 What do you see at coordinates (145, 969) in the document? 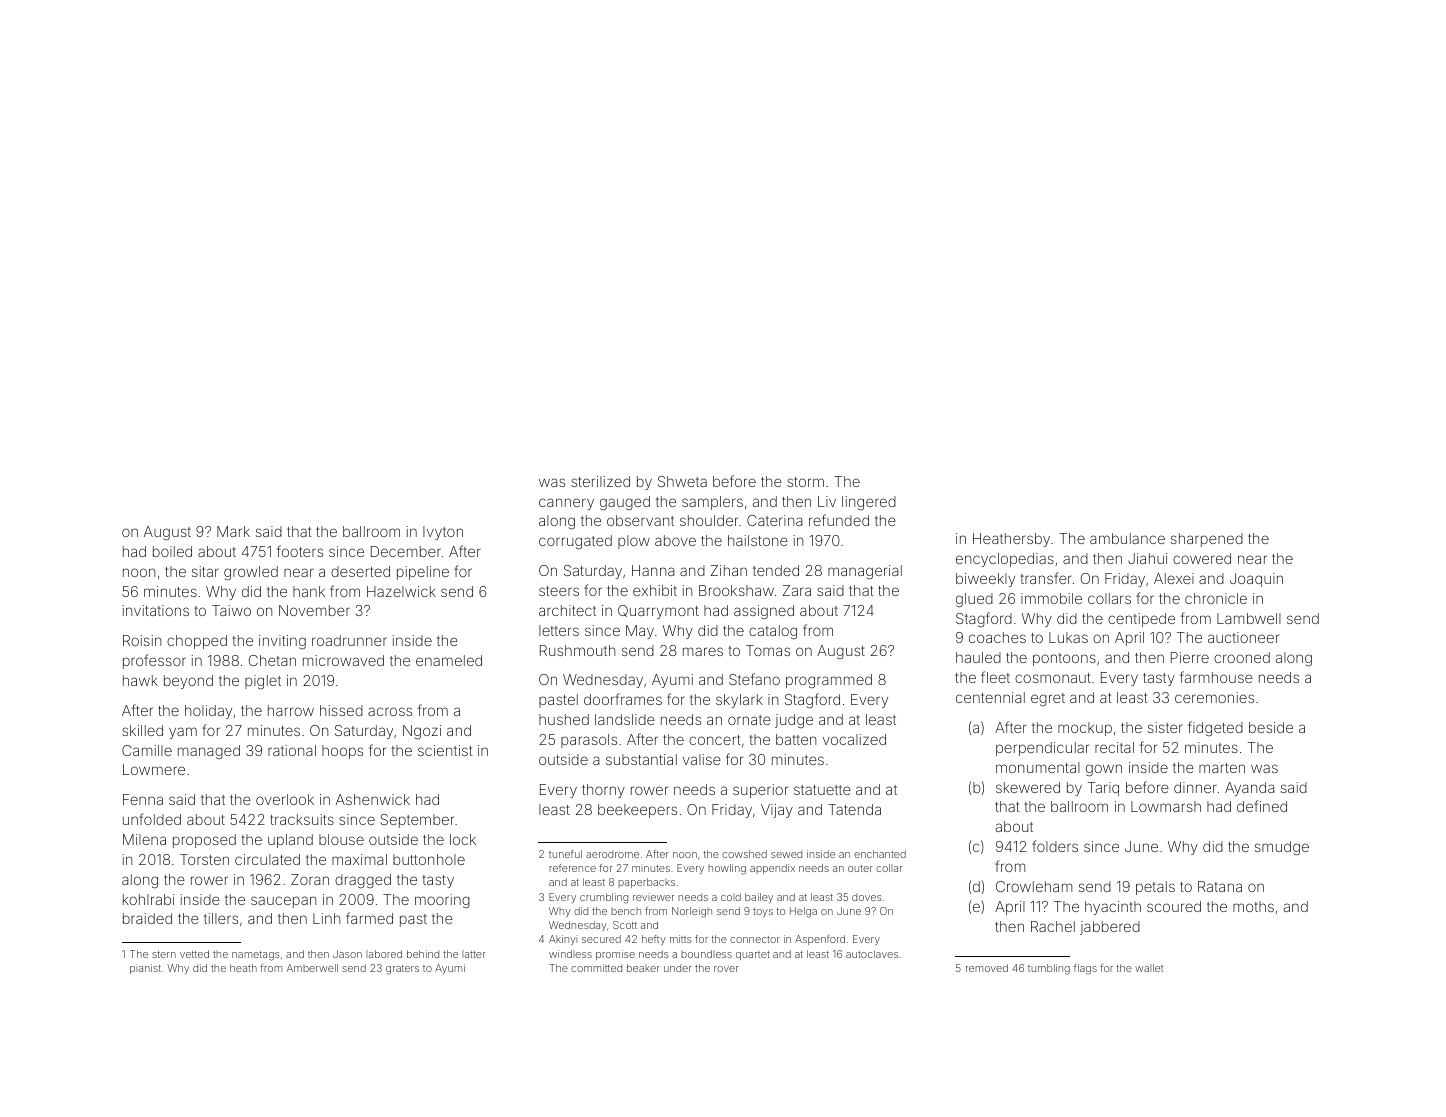
I see `pianist` at bounding box center [145, 969].
